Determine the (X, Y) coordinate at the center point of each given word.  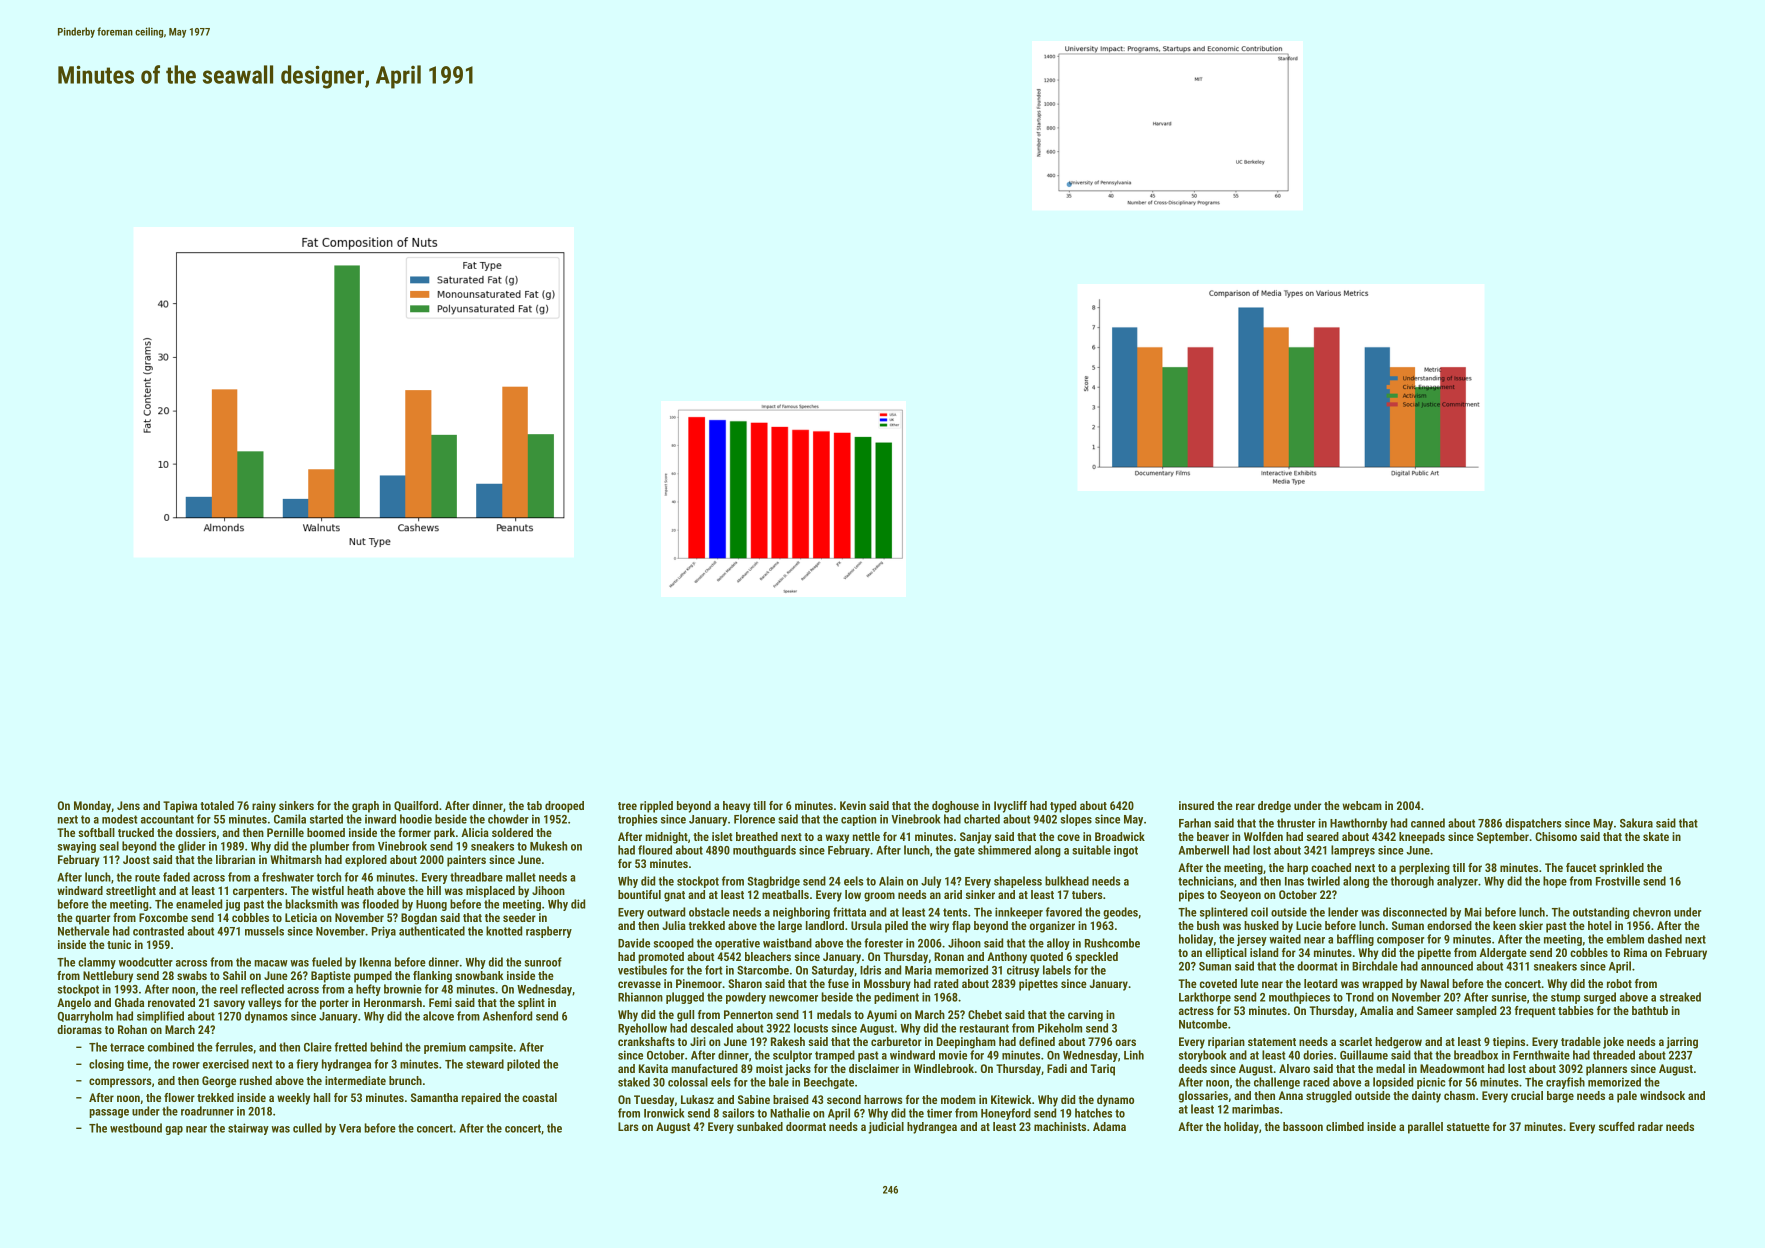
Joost (136, 859)
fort (713, 970)
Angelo (74, 1004)
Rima (1635, 952)
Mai (1473, 912)
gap (174, 1130)
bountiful (639, 894)
